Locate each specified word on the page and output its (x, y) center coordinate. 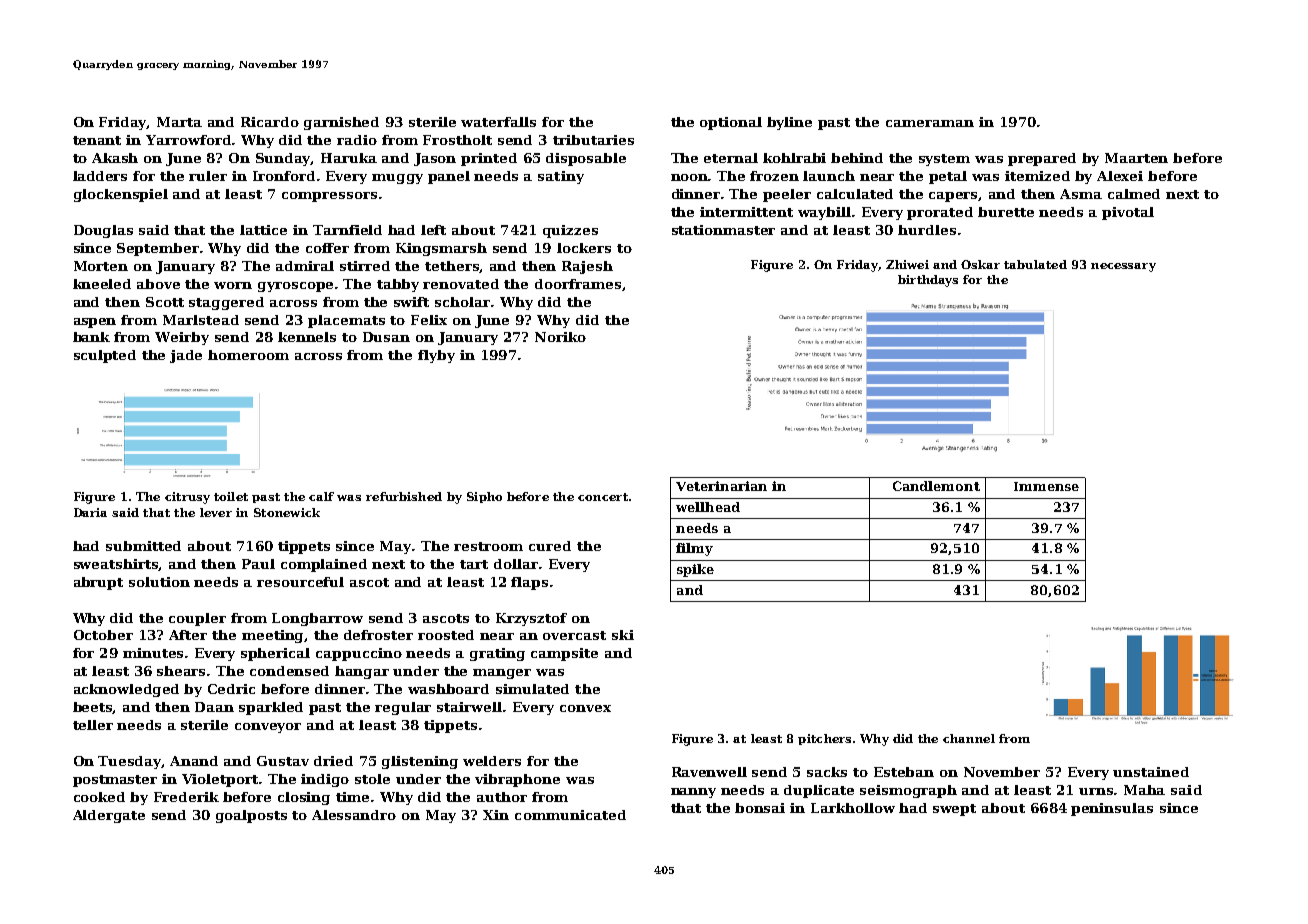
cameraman (930, 123)
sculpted (105, 356)
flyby (436, 356)
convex (585, 708)
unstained (1151, 772)
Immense (1046, 486)
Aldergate (109, 816)
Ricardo (270, 122)
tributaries (593, 140)
